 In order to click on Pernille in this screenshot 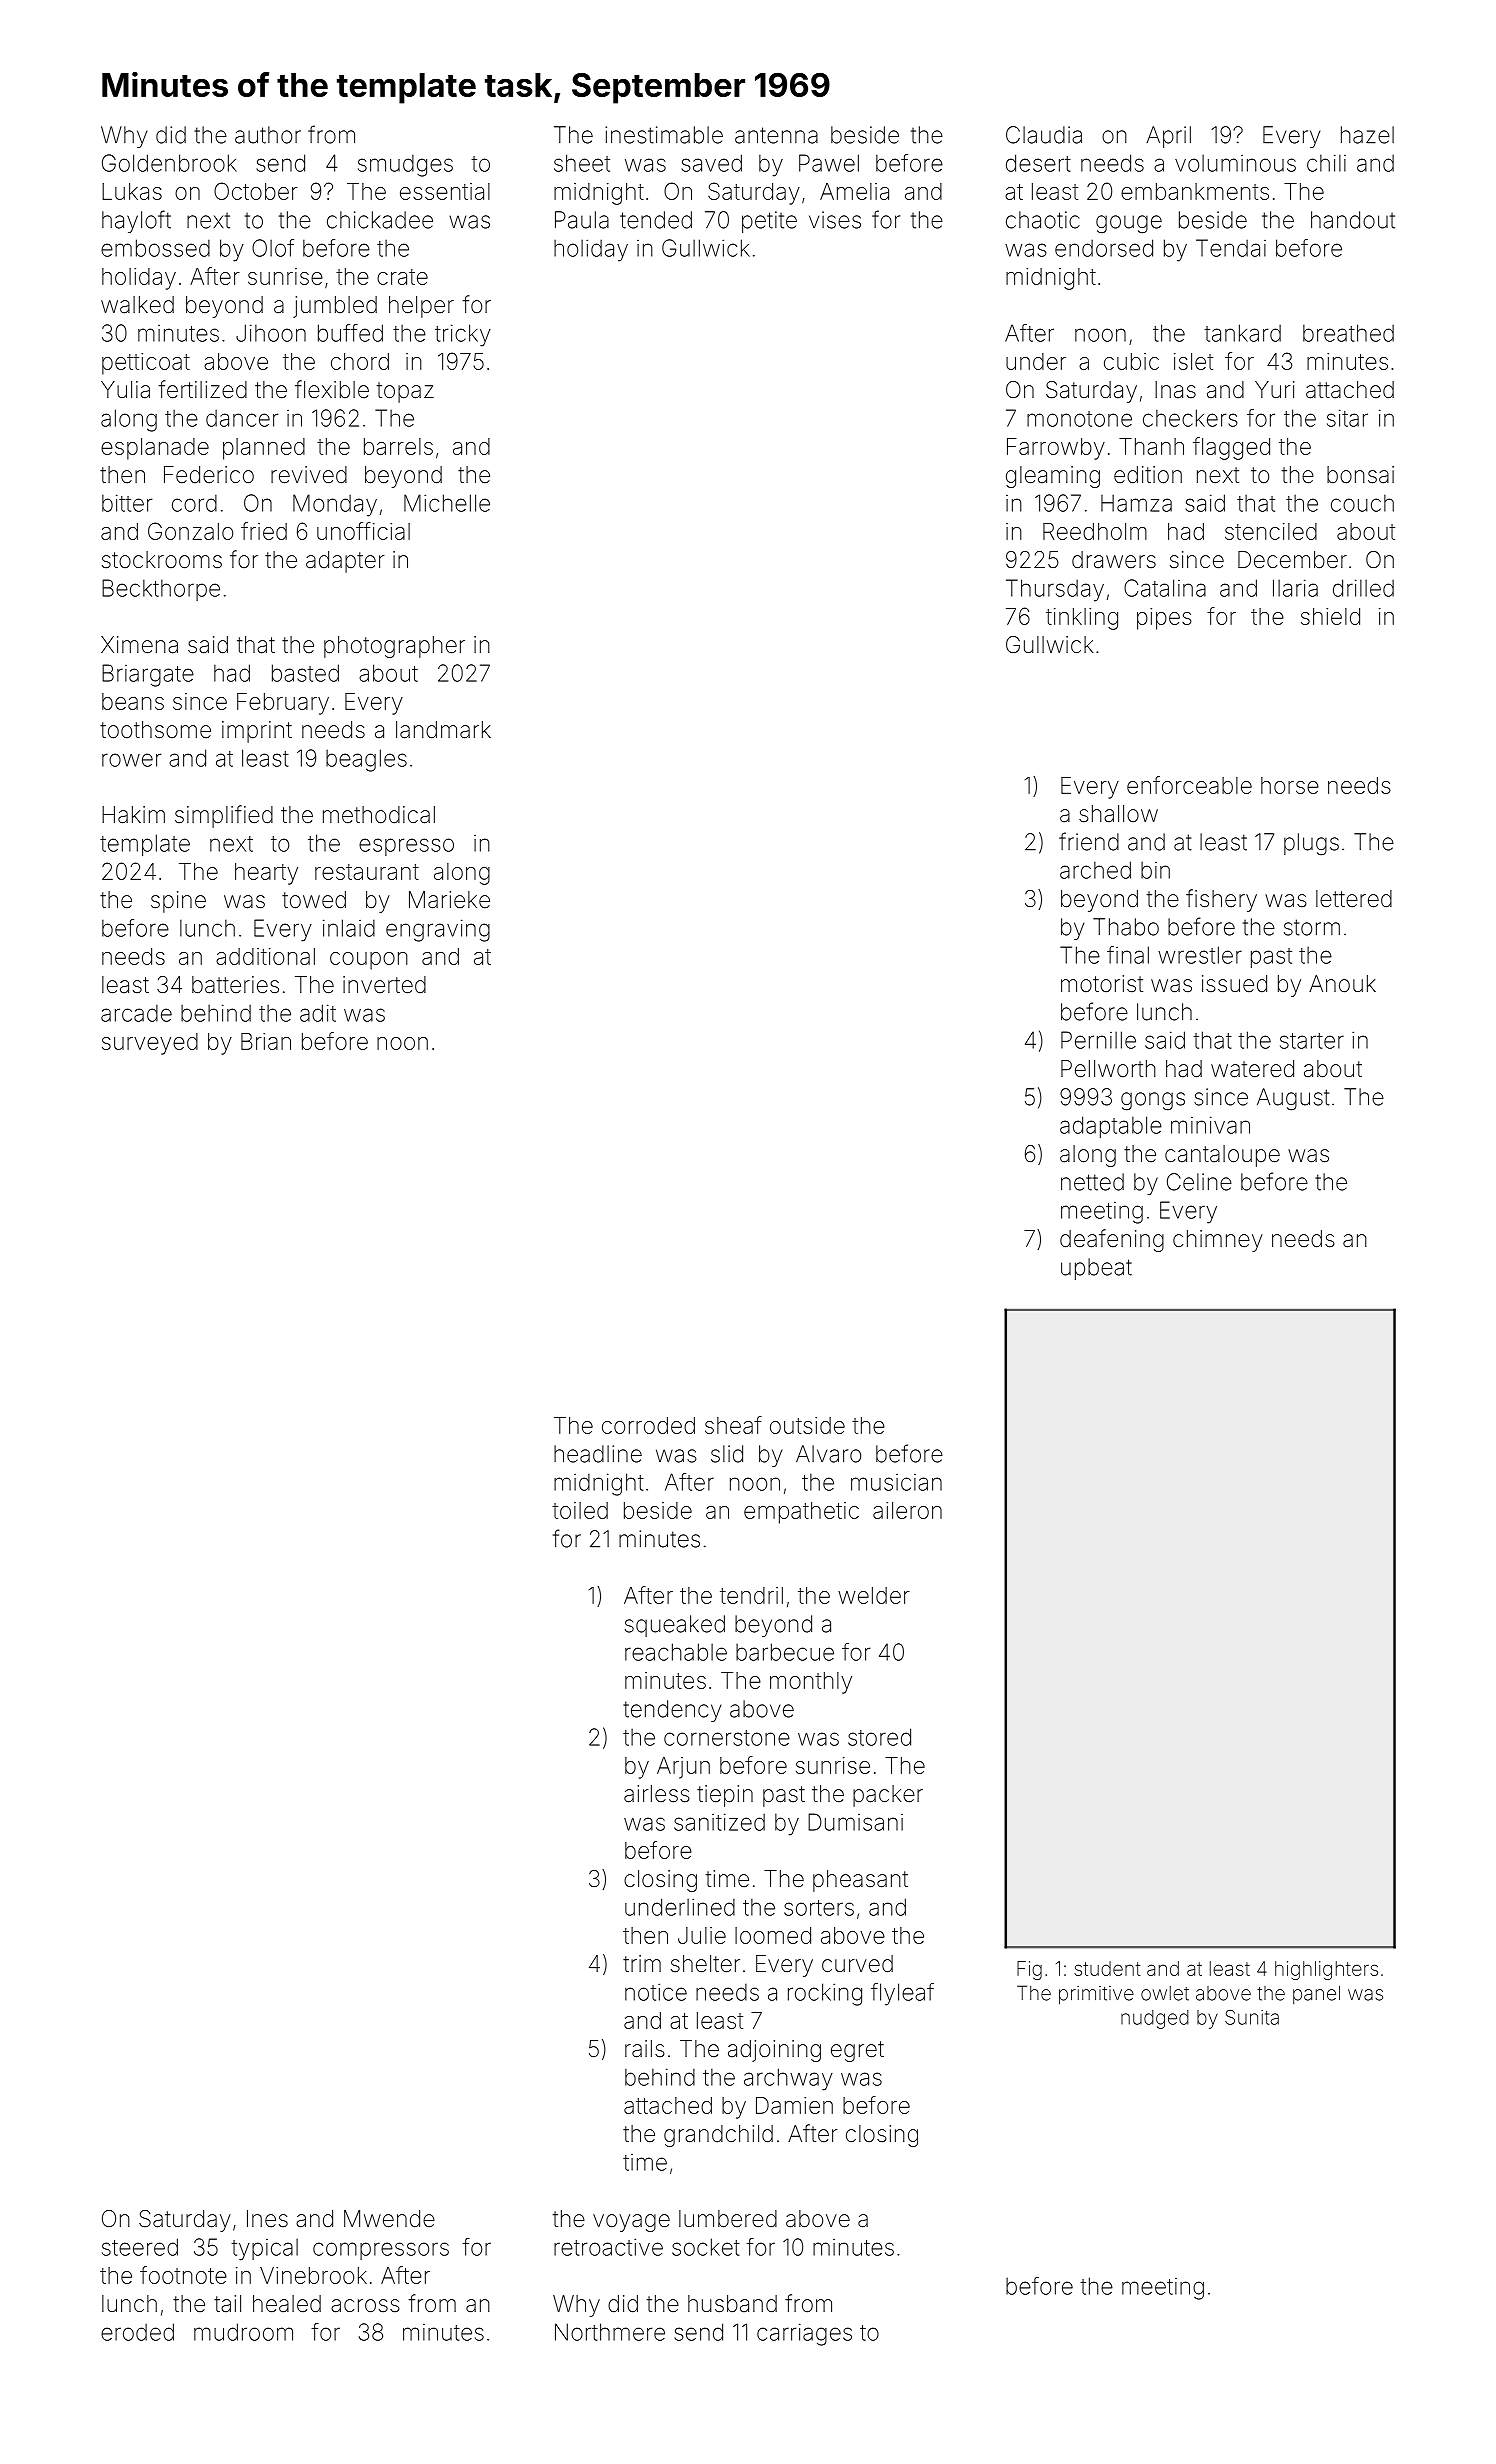, I will do `click(1098, 1040)`.
